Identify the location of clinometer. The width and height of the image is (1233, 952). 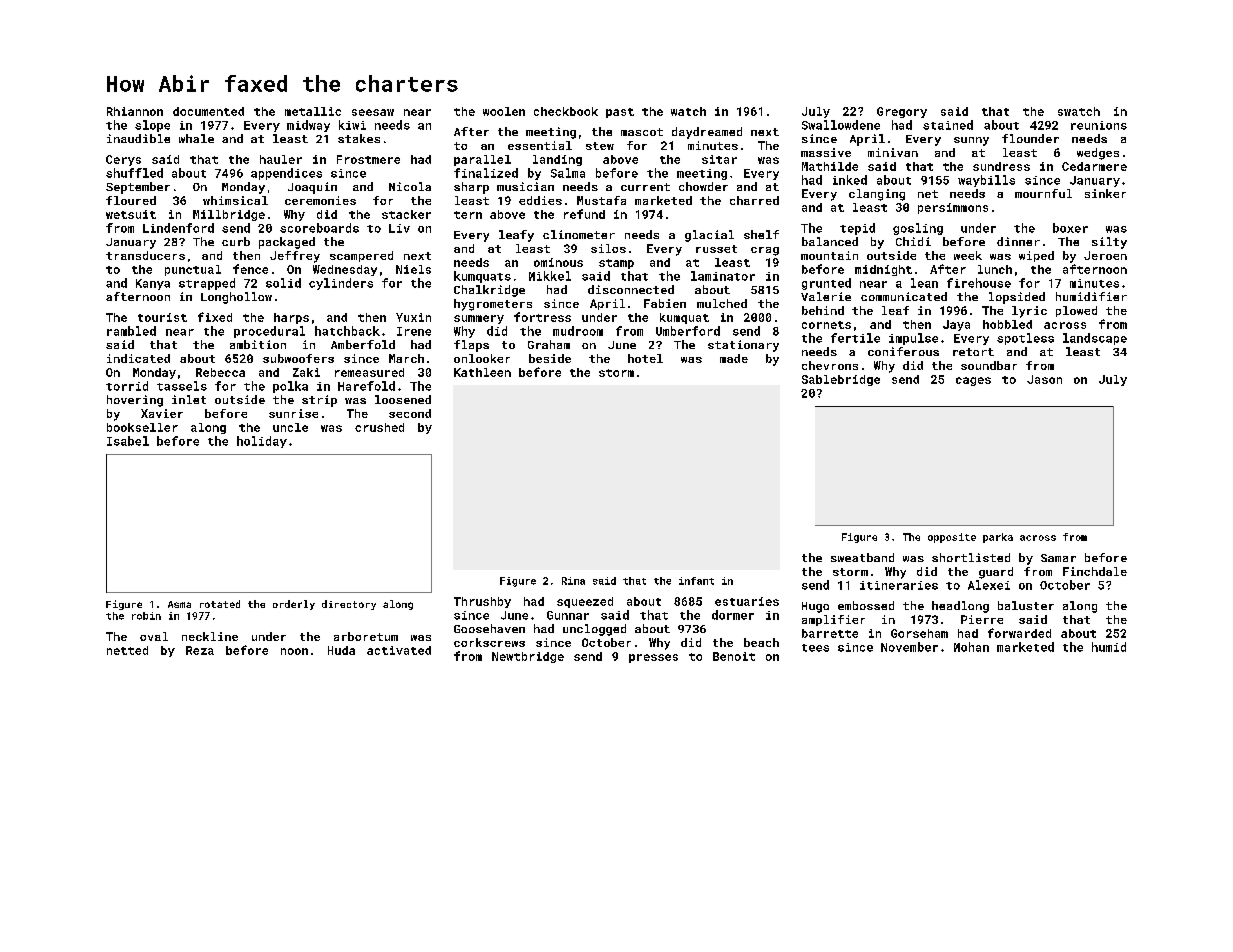
(579, 234).
